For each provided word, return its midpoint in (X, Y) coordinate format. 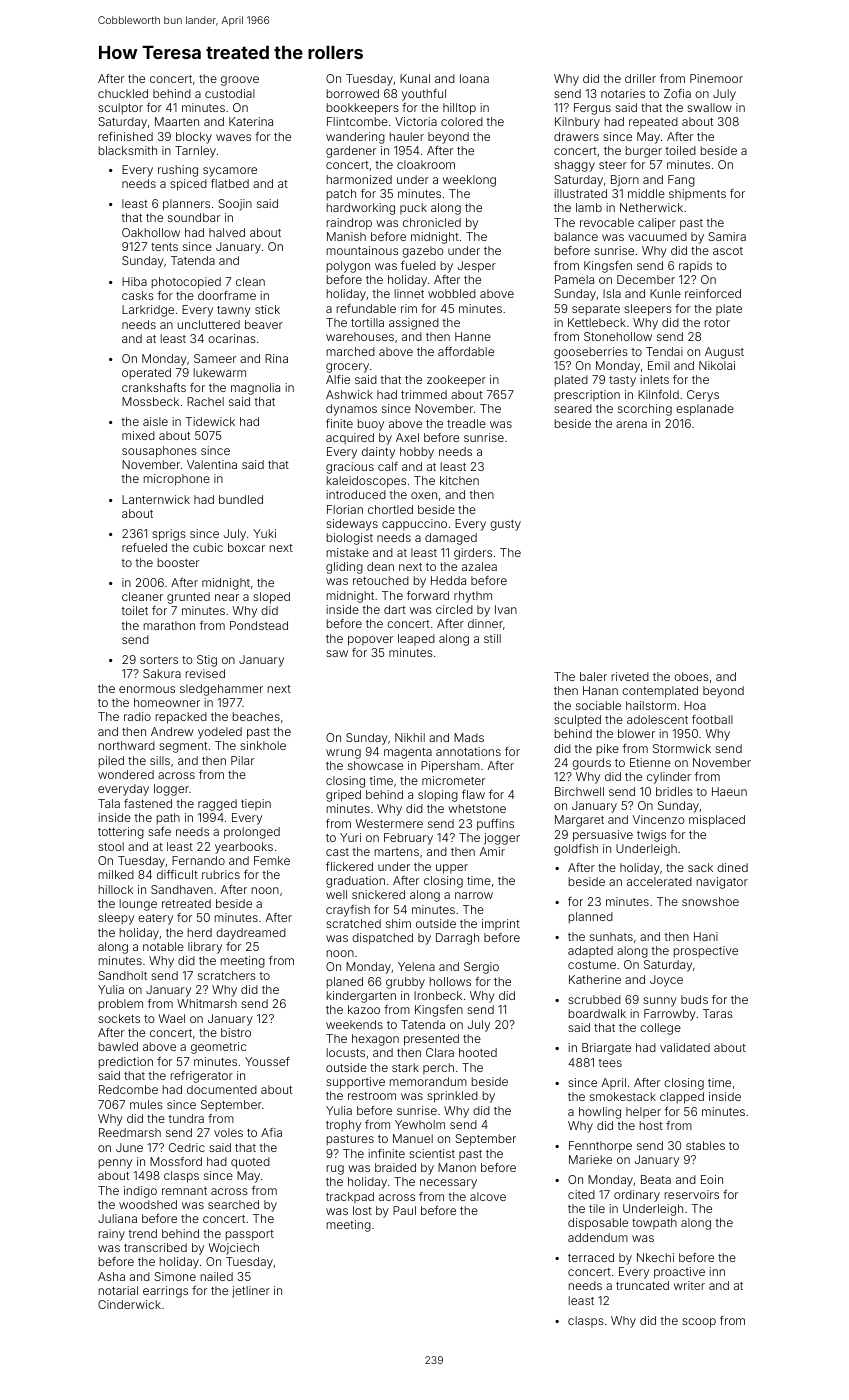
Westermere (389, 823)
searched (233, 1204)
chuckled (123, 93)
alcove (488, 1196)
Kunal (415, 78)
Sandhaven (182, 889)
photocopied (186, 283)
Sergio (481, 968)
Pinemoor (716, 78)
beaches (256, 716)
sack (700, 867)
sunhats (611, 936)
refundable (366, 308)
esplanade (705, 410)
